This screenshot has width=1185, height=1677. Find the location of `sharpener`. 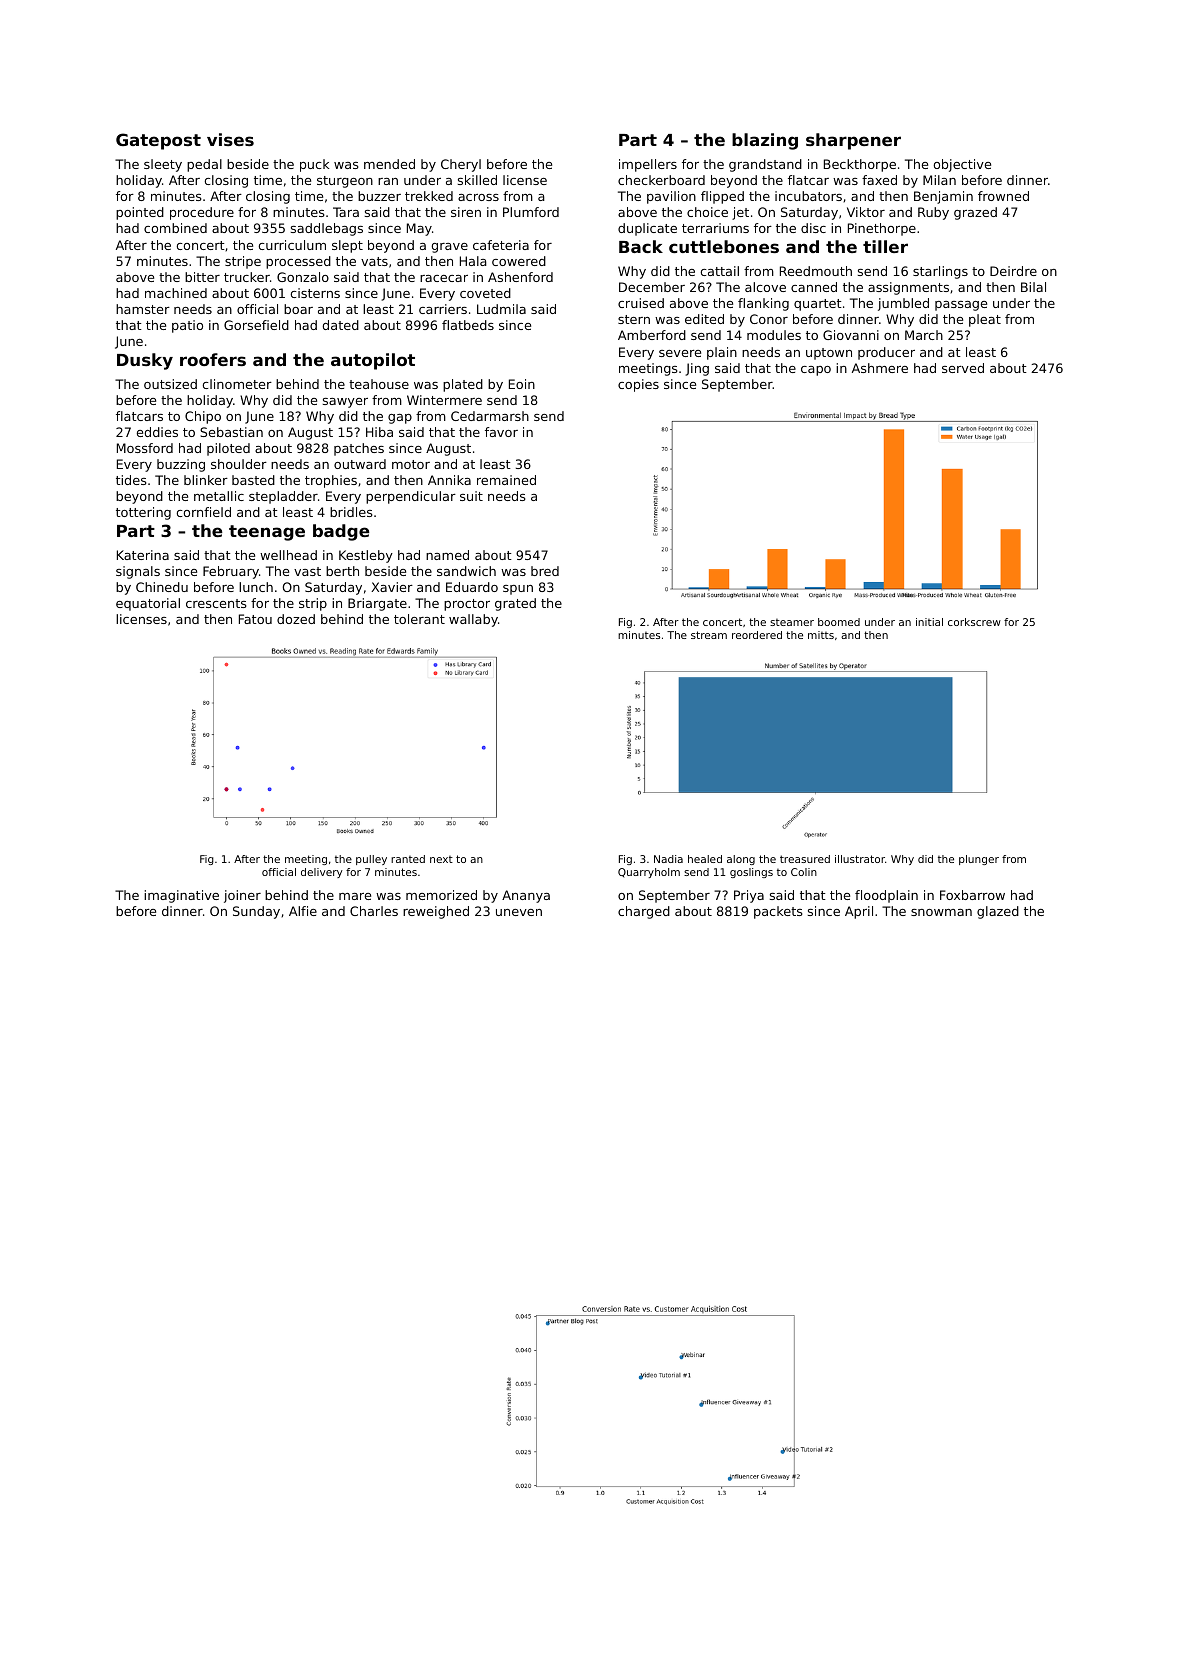

sharpener is located at coordinates (853, 141).
